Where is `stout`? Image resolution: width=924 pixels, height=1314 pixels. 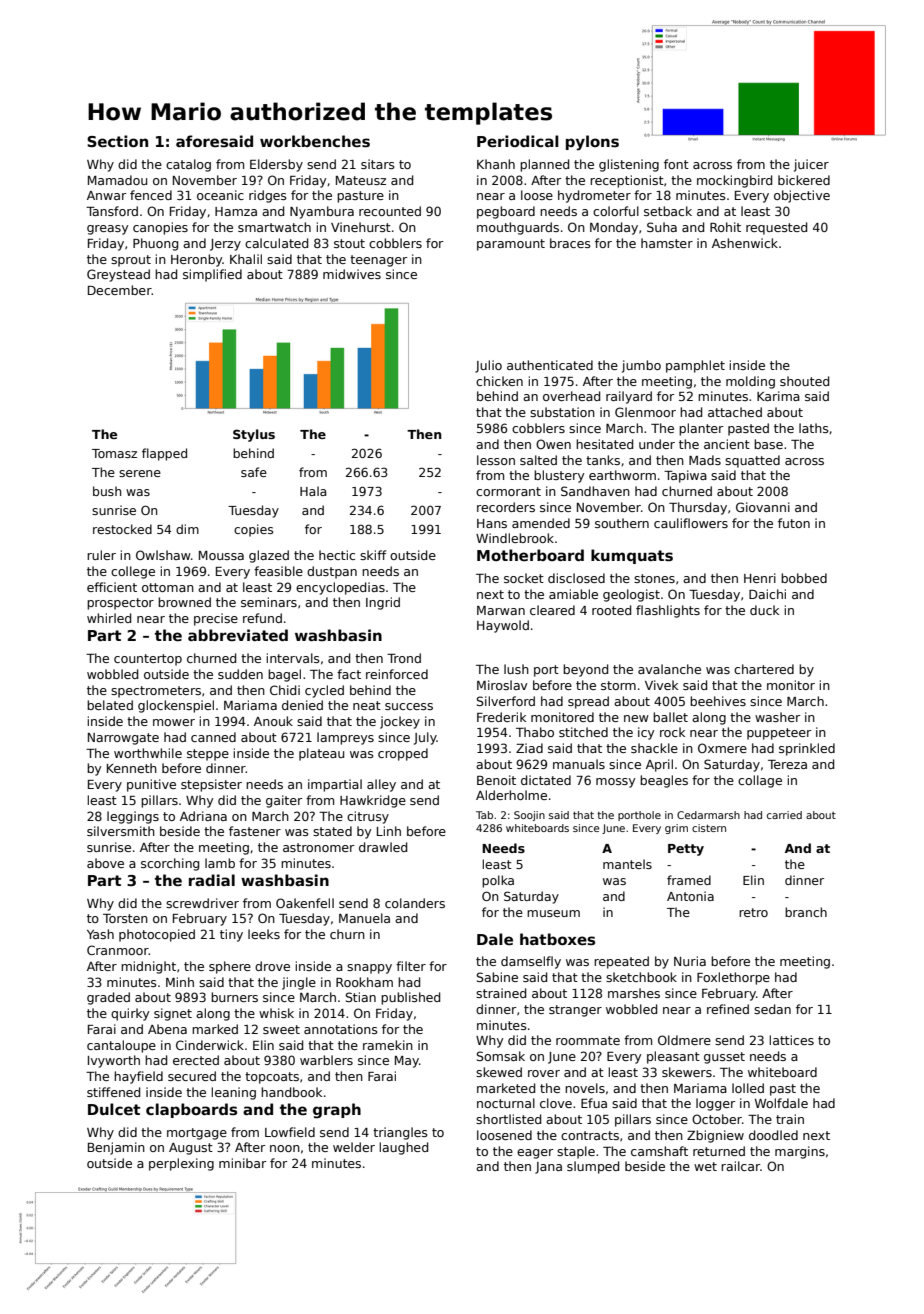 stout is located at coordinates (349, 243).
